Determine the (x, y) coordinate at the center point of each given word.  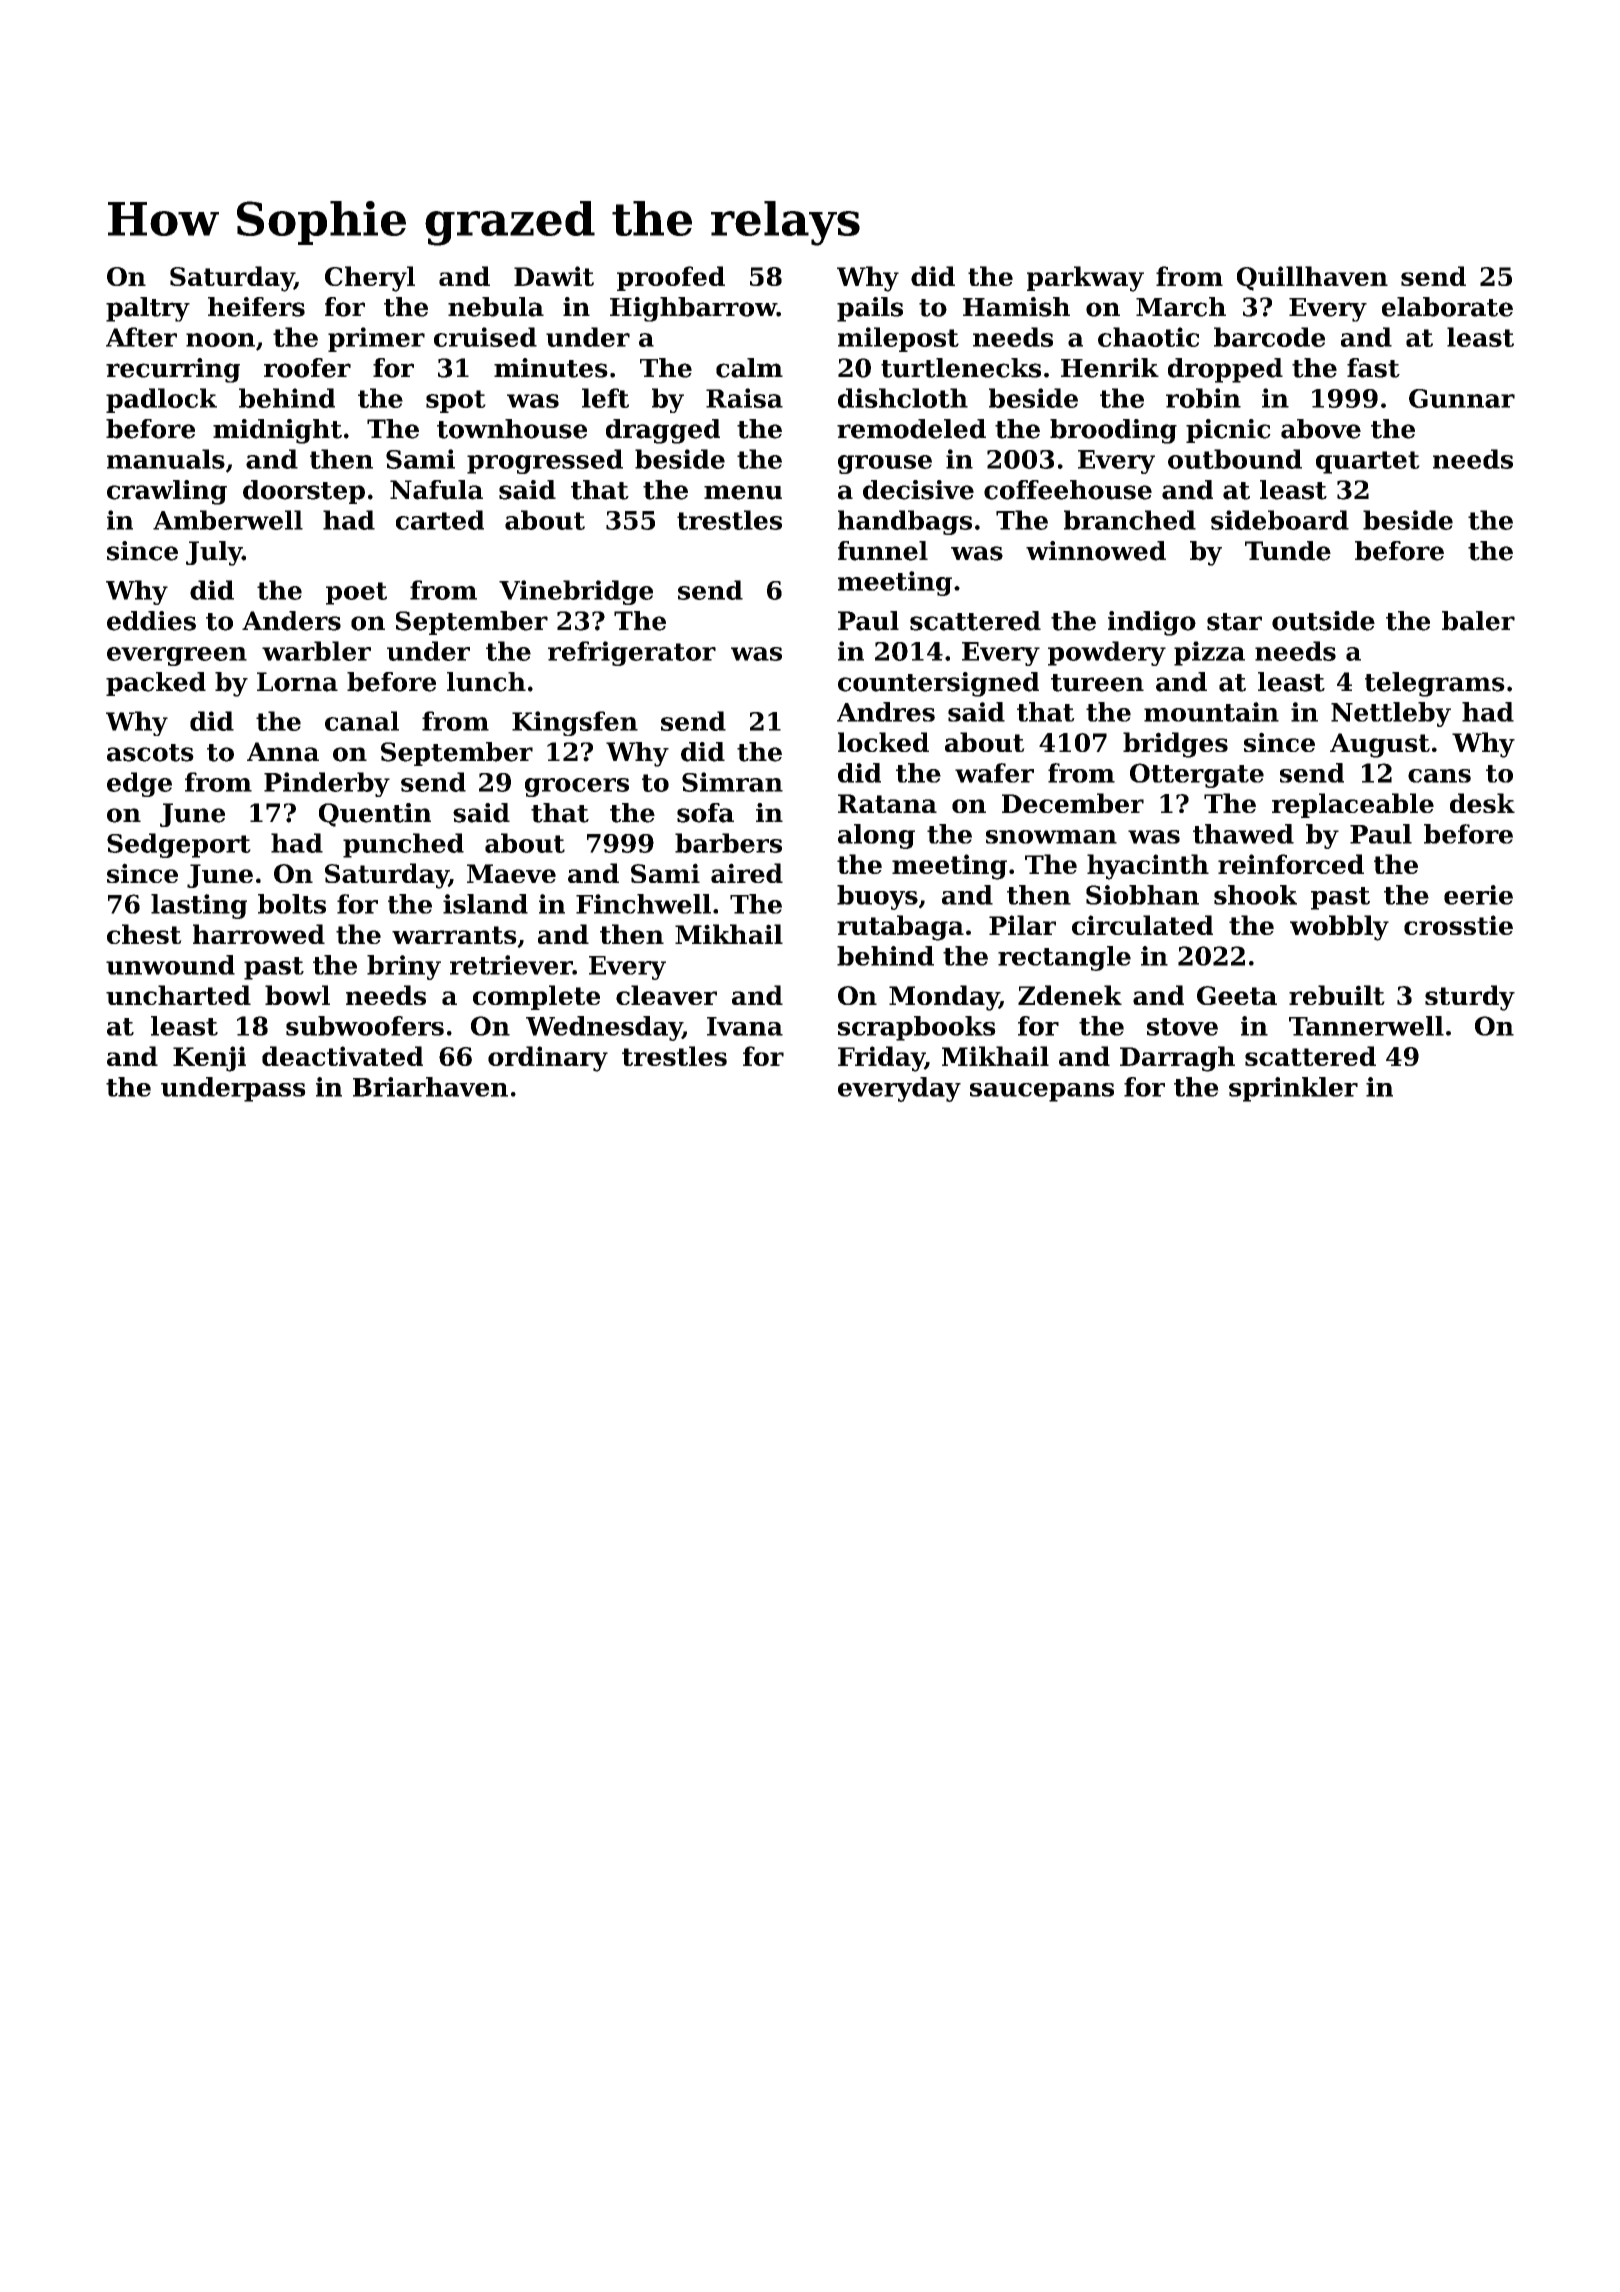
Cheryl (370, 279)
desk (1482, 803)
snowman (1051, 837)
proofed (671, 278)
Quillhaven (1312, 278)
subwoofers (365, 1026)
